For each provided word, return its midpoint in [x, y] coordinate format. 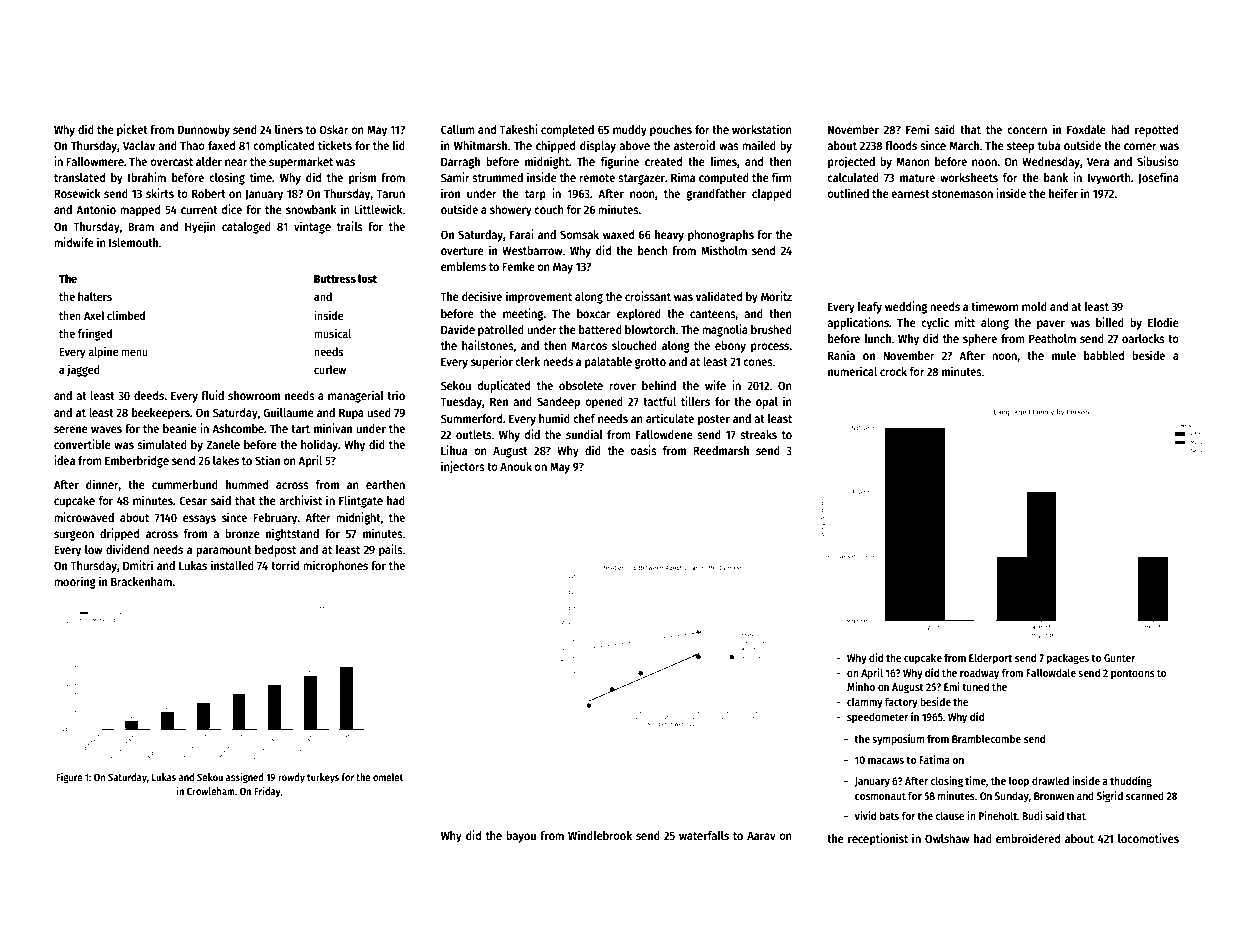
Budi [1032, 815]
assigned [245, 778]
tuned [975, 686]
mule [1064, 355]
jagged [83, 371]
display [598, 146]
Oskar [333, 129]
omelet [388, 777]
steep [1020, 147]
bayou [521, 837]
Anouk [516, 466]
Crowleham [211, 791]
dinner [102, 485]
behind [659, 385]
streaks [758, 434]
